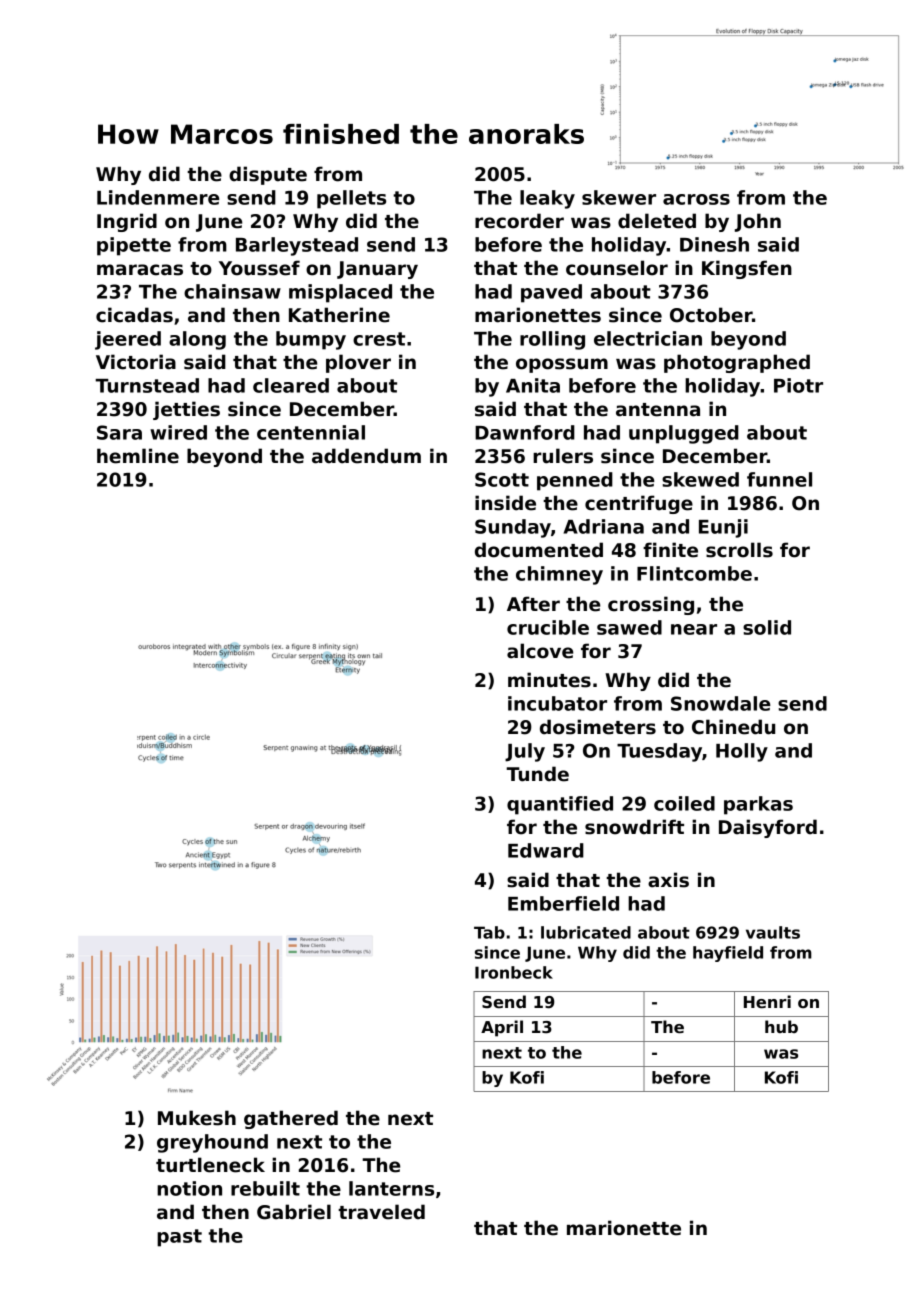  I want to click on deleted, so click(657, 221).
